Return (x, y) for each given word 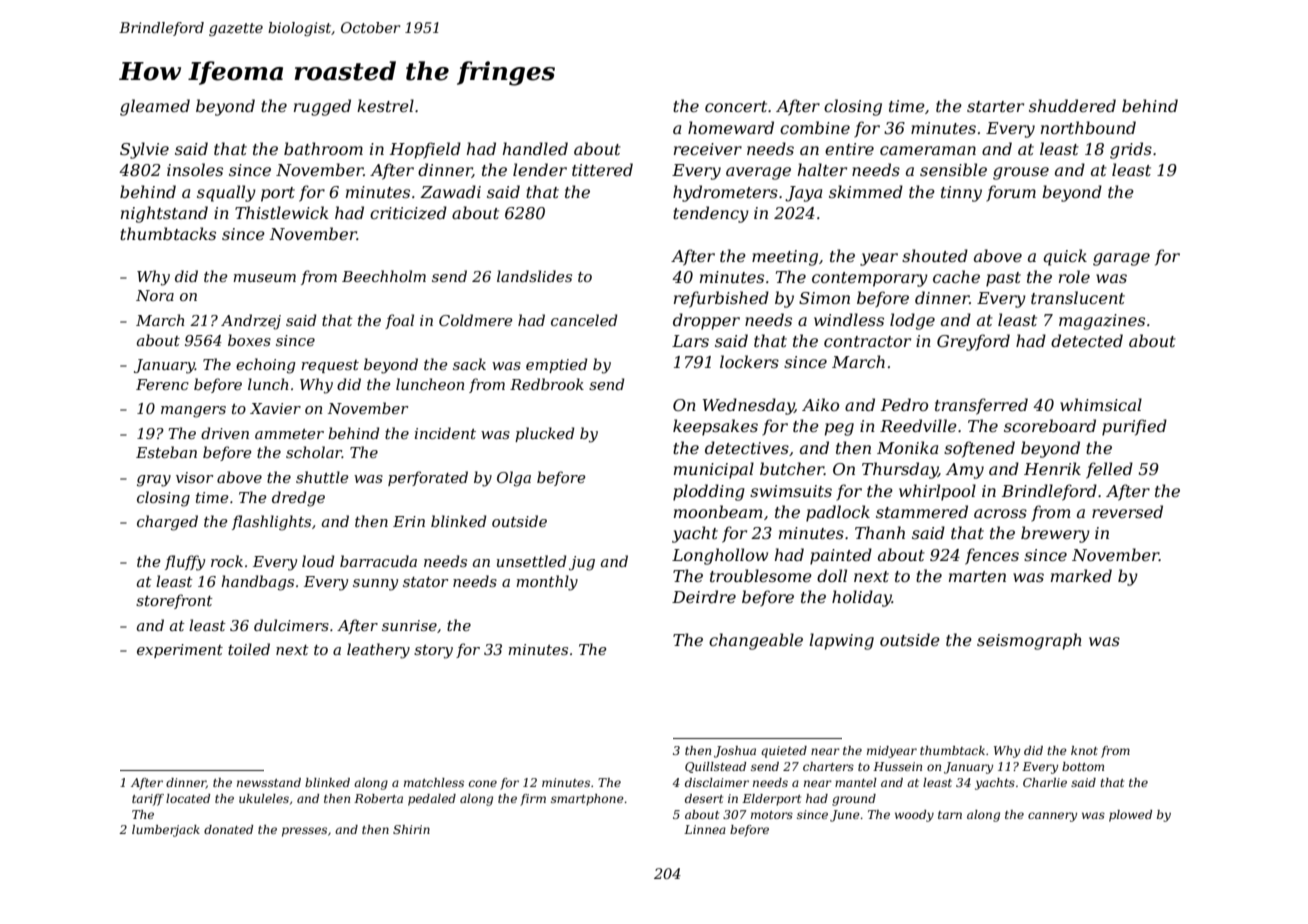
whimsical (1101, 404)
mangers (193, 412)
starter (995, 106)
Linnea (705, 829)
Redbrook (547, 384)
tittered (602, 169)
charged (167, 523)
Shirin (411, 829)
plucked (545, 434)
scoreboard (1050, 425)
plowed (1130, 816)
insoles (195, 169)
